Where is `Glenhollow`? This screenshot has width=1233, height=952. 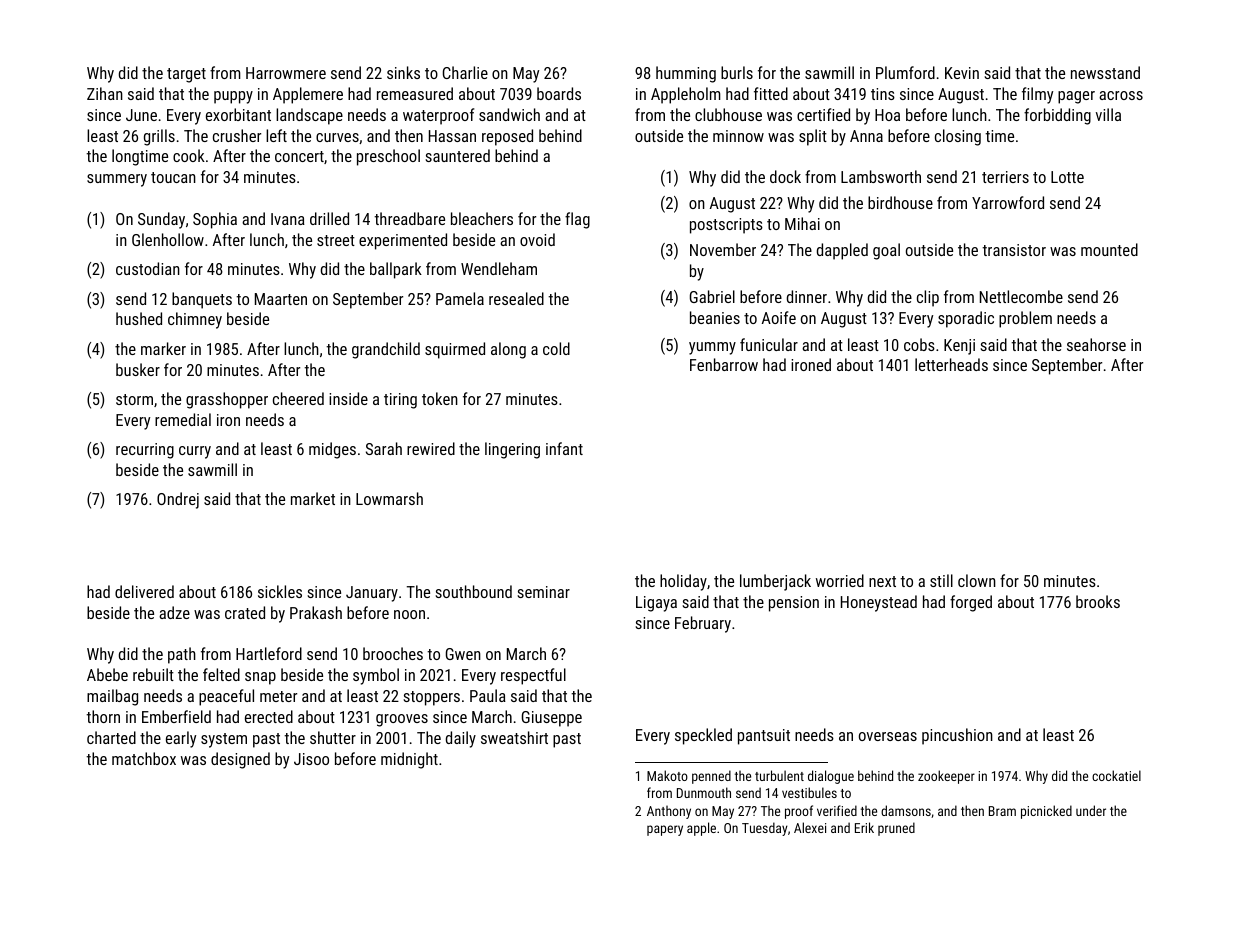 Glenhollow is located at coordinates (168, 239).
